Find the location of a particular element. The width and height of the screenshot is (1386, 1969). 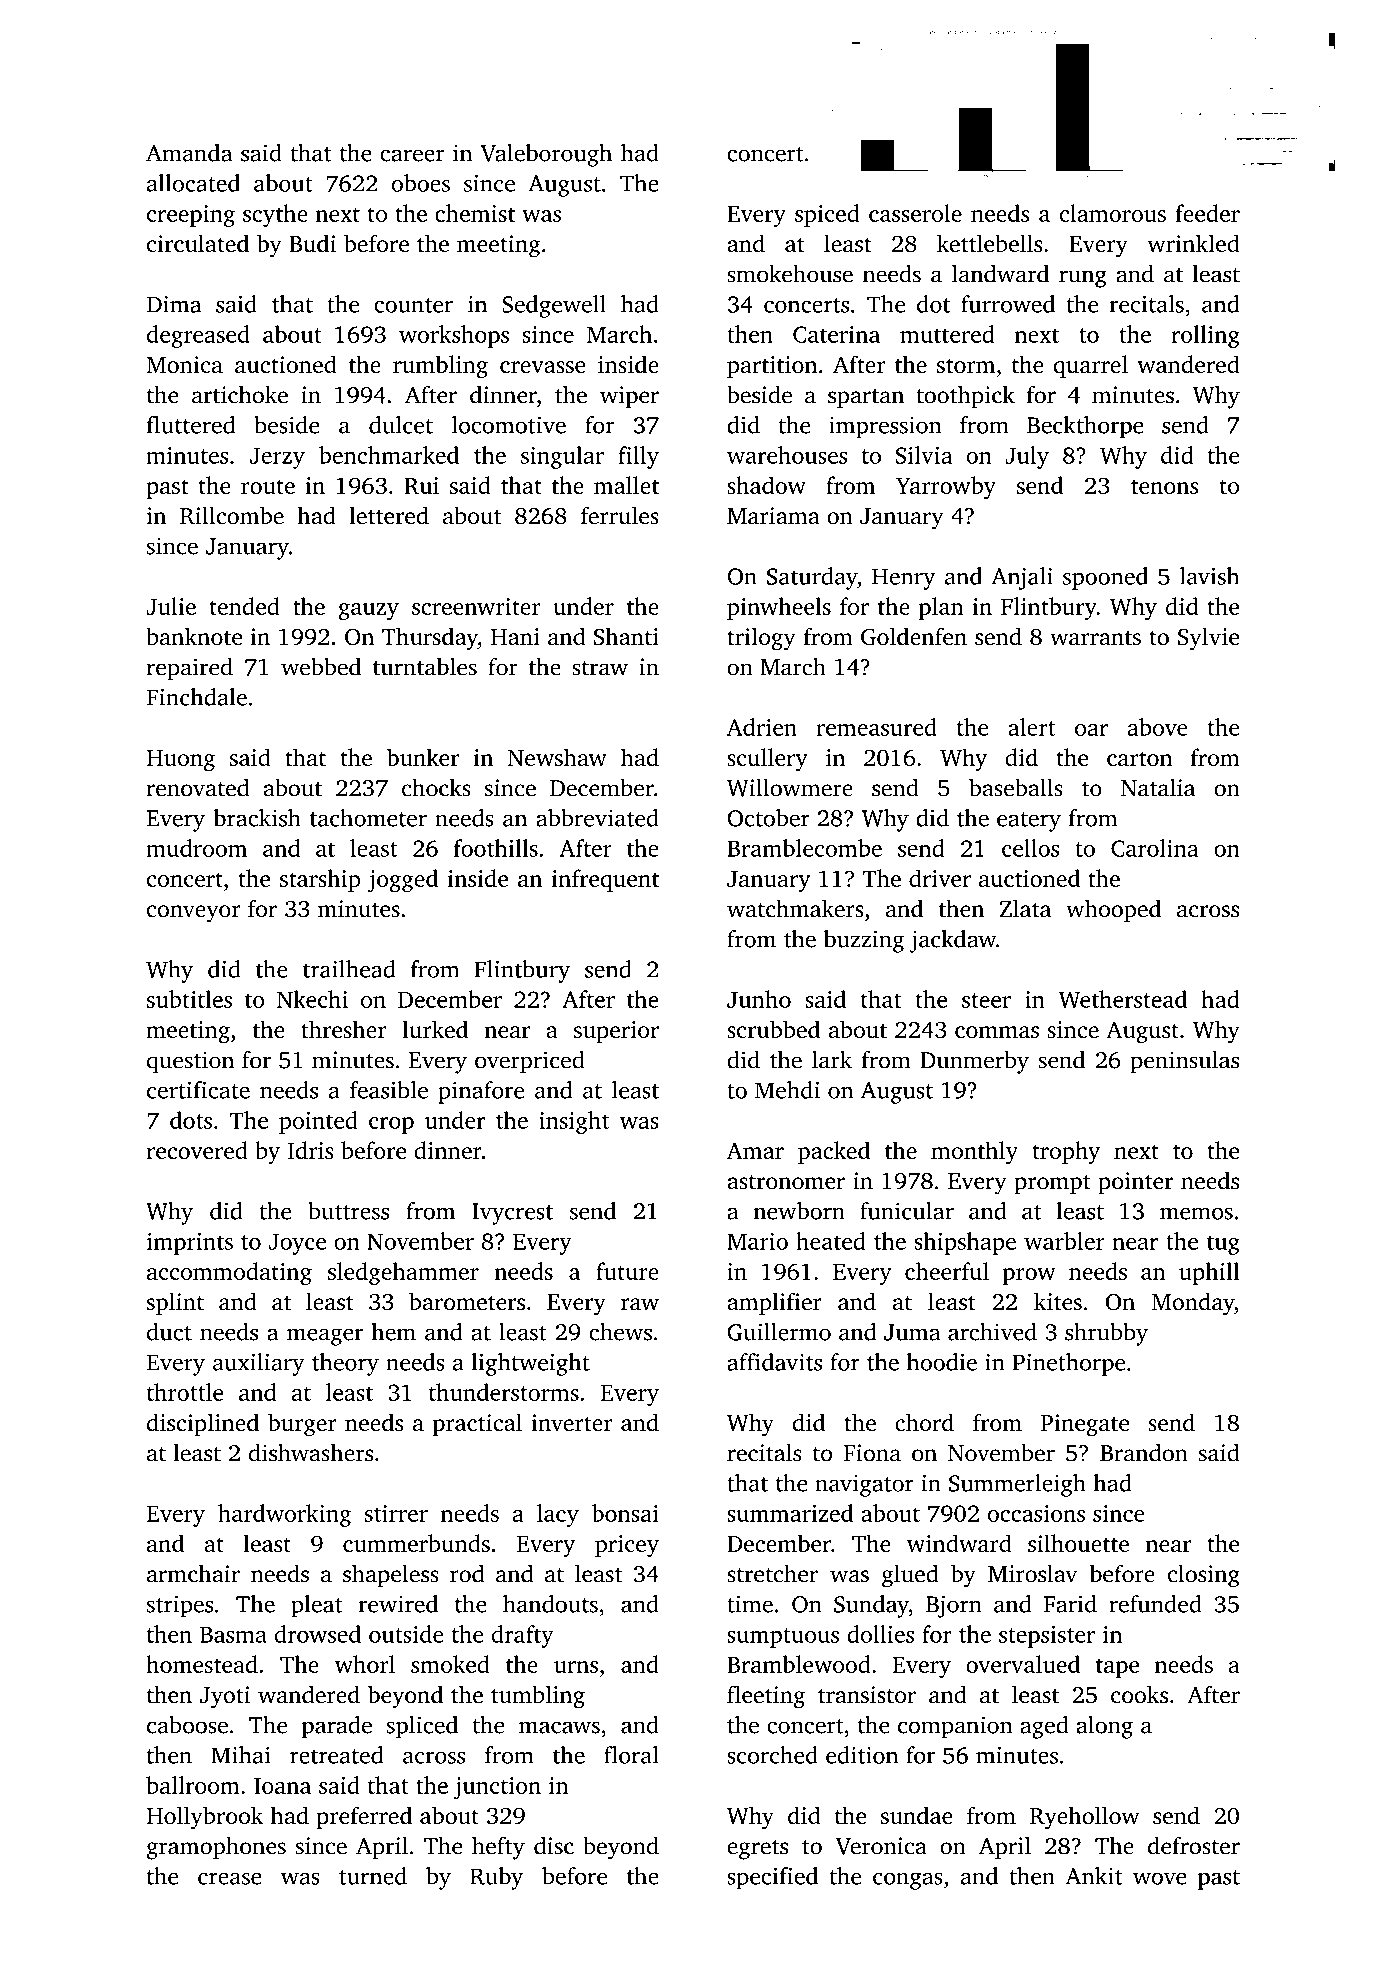

trophy is located at coordinates (1066, 1152).
